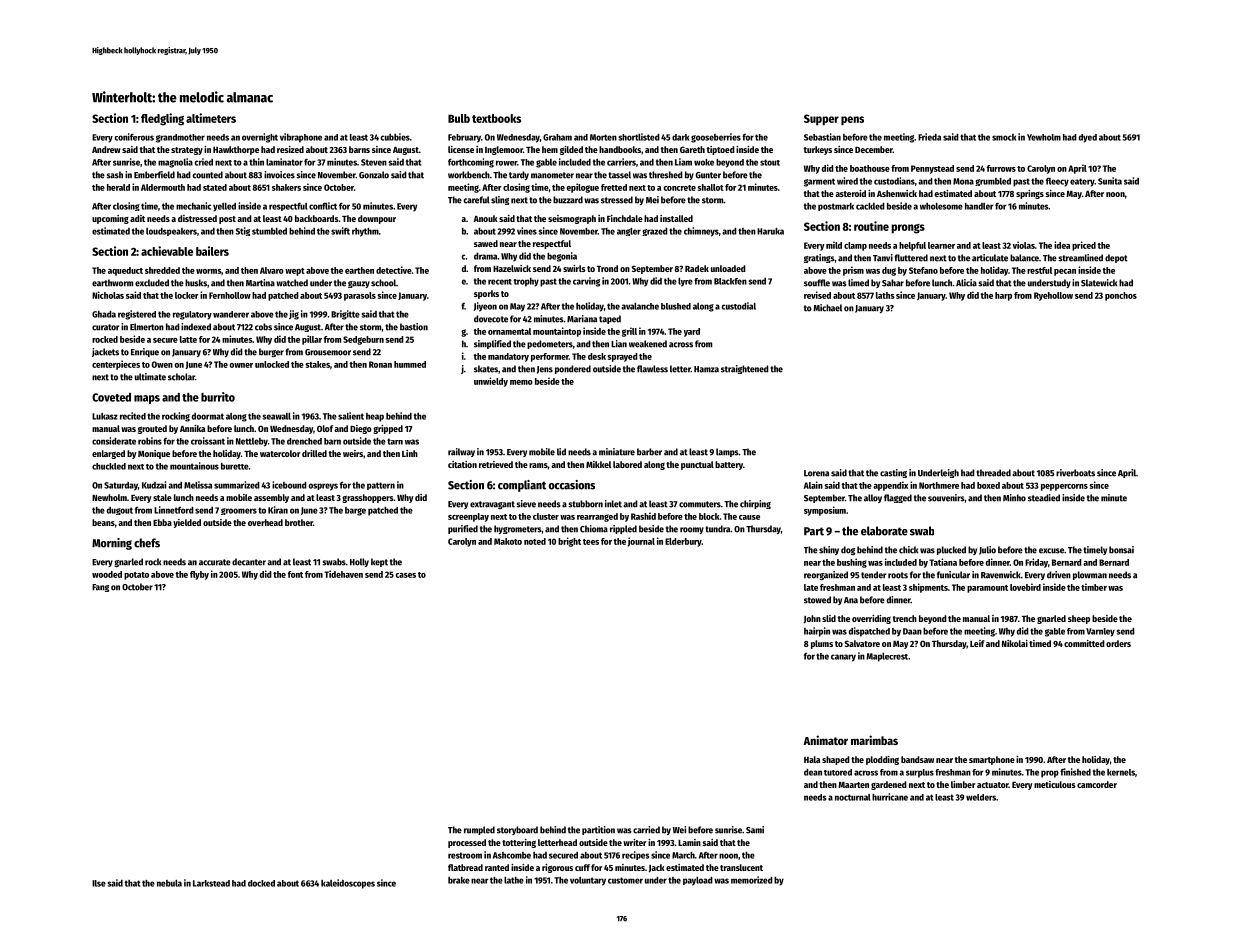  What do you see at coordinates (619, 175) in the document?
I see `tassel` at bounding box center [619, 175].
